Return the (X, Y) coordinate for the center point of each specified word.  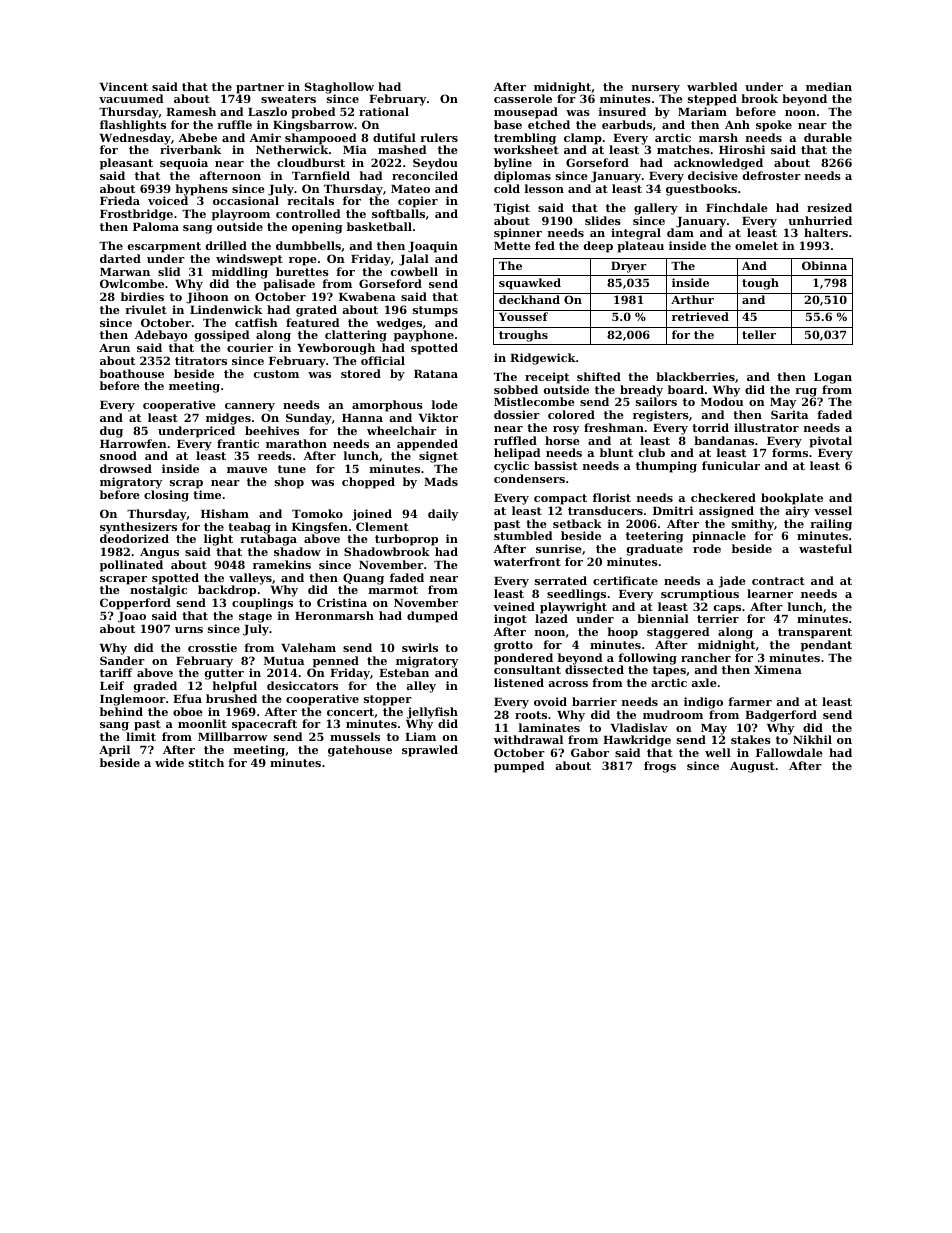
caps (727, 609)
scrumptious (700, 595)
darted (120, 258)
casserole (523, 98)
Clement (382, 526)
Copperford (135, 604)
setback (577, 523)
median (829, 86)
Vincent (124, 86)
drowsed (126, 468)
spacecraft (264, 725)
